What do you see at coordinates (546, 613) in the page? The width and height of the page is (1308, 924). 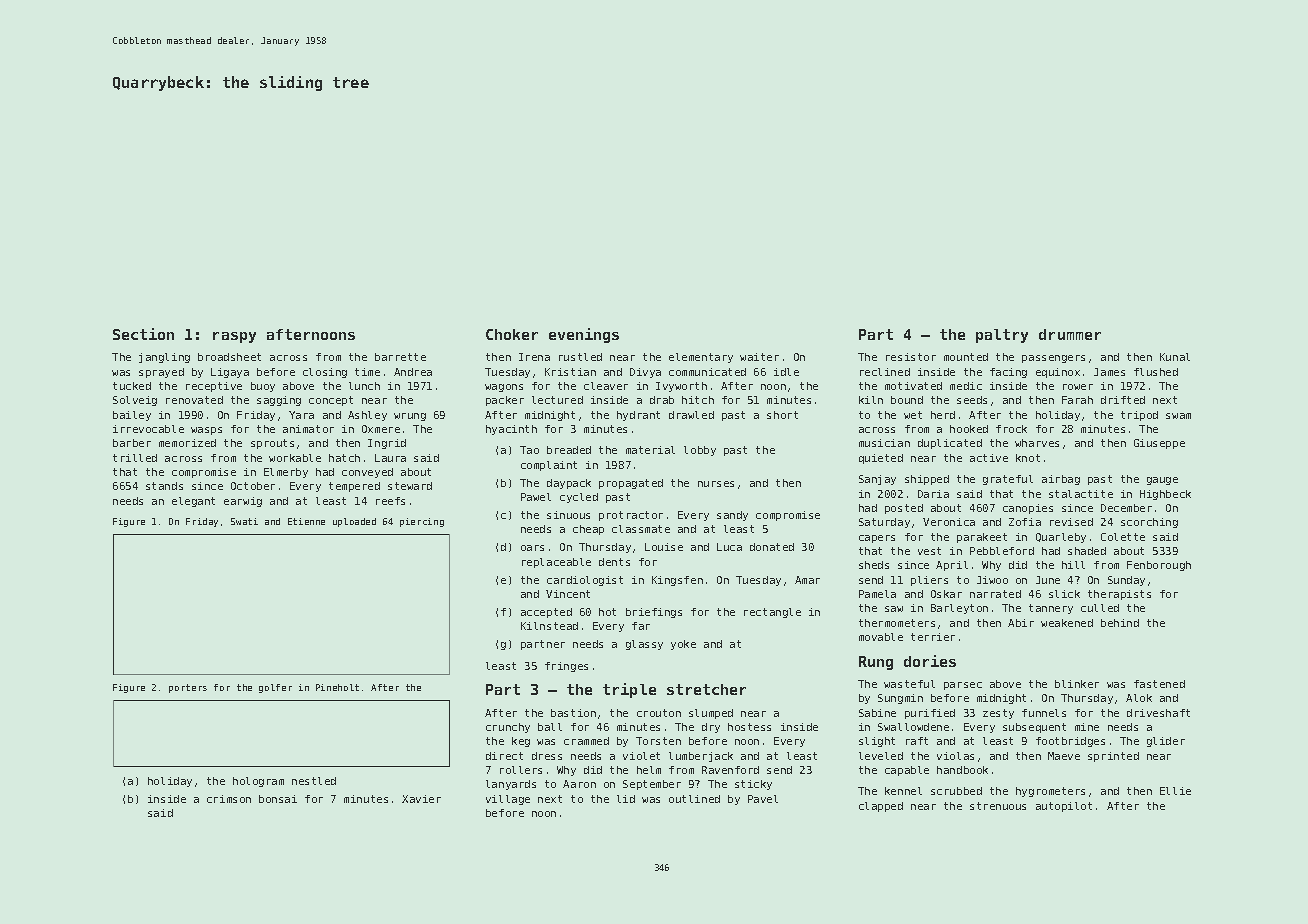 I see `accepted` at bounding box center [546, 613].
